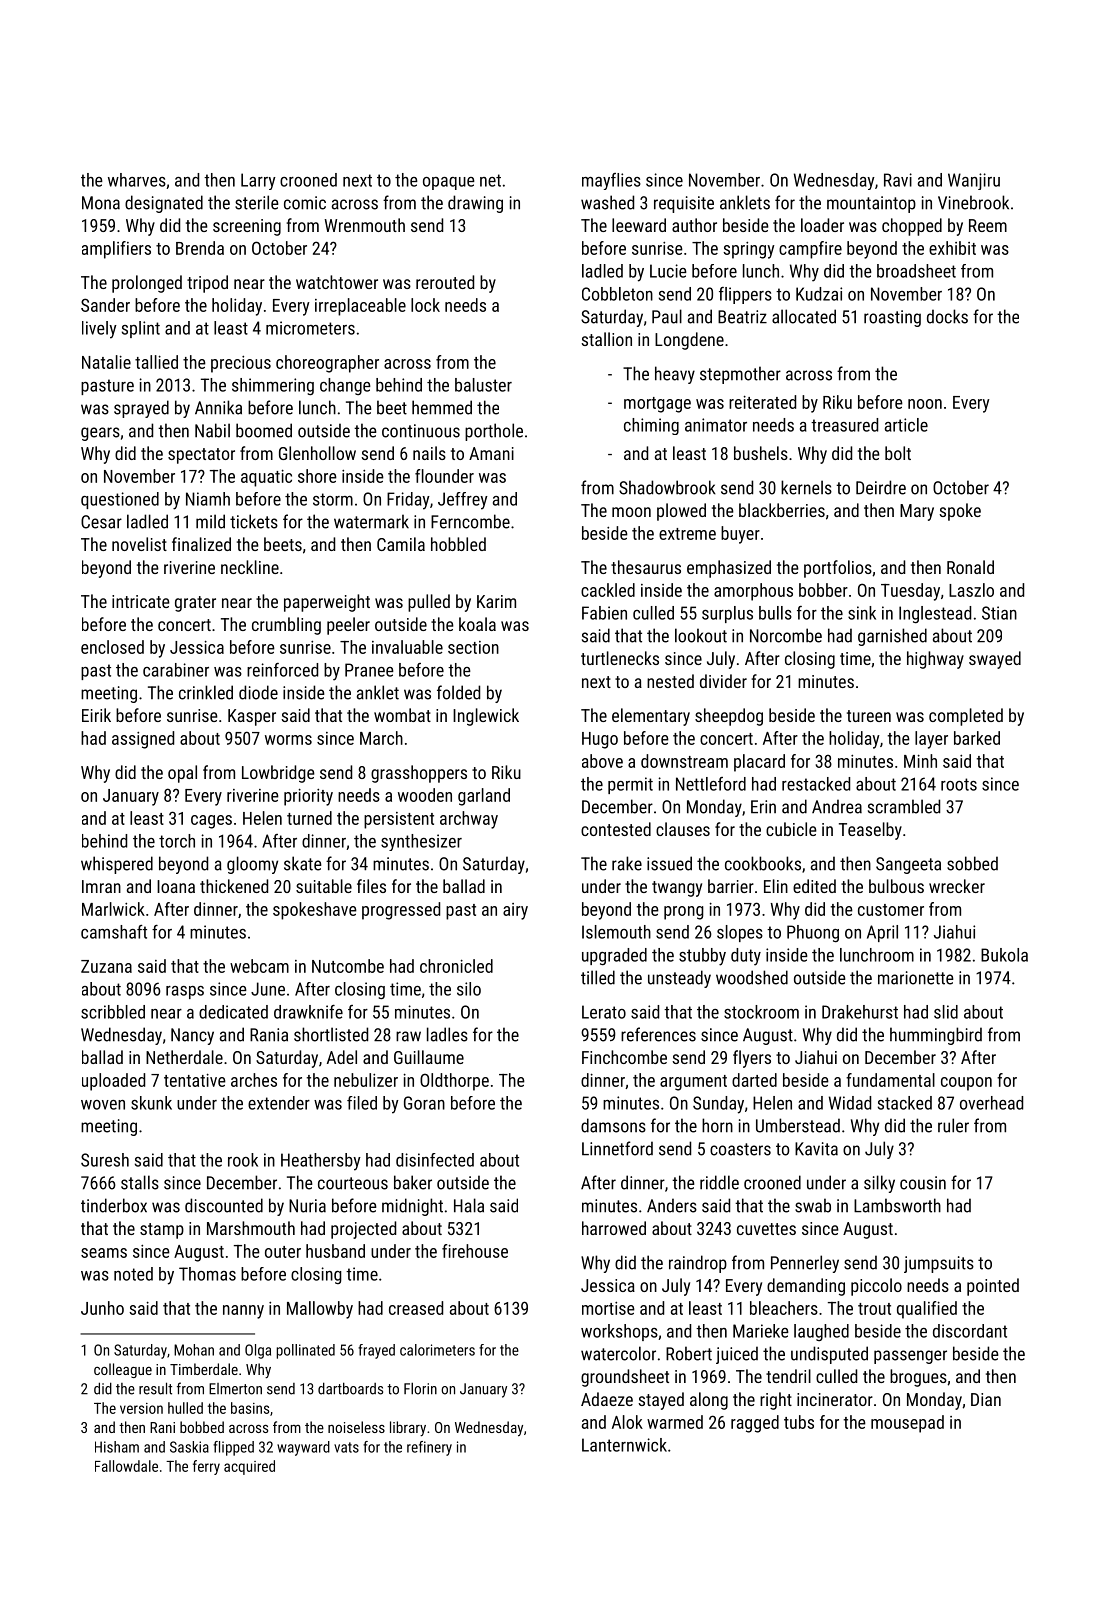 This page has height=1609, width=1111. Describe the element at coordinates (939, 1264) in the page. I see `jumpsuits` at that location.
